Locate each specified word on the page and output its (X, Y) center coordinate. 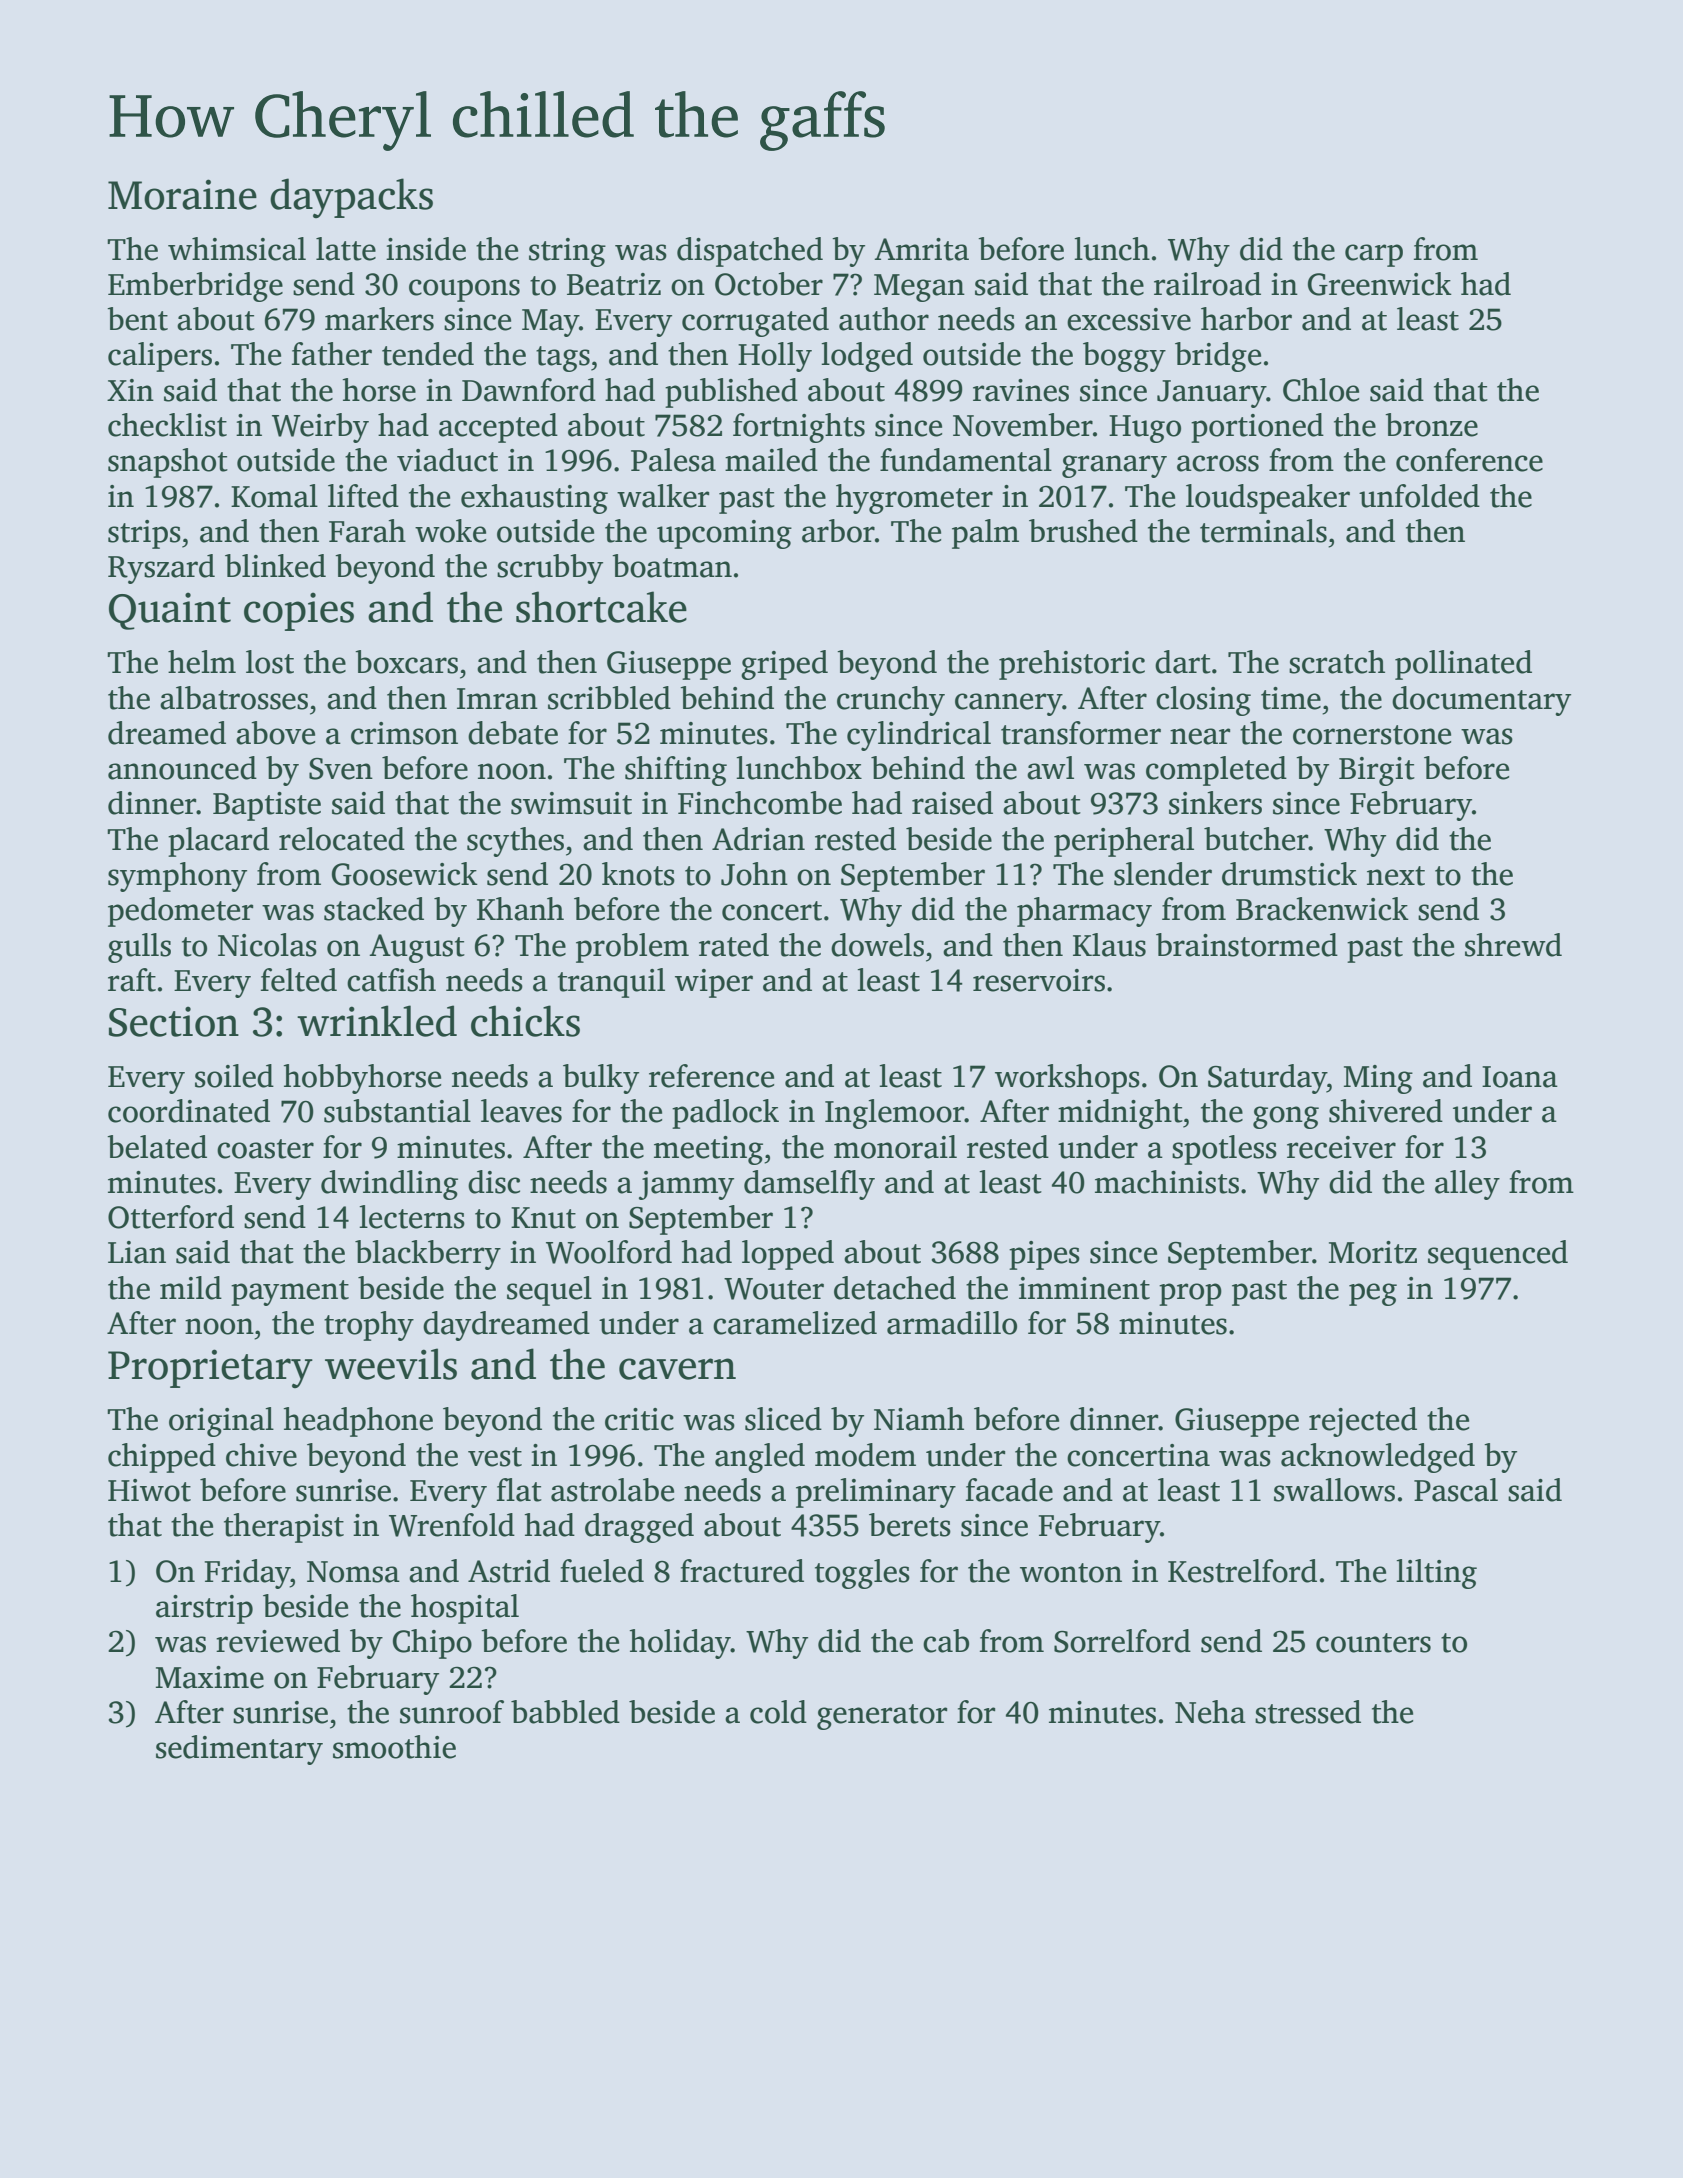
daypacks (351, 198)
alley (1467, 1185)
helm (202, 662)
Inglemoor (895, 1114)
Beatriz (614, 284)
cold (778, 1712)
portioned (1257, 428)
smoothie (394, 1747)
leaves (521, 1111)
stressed (1308, 1712)
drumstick (1289, 874)
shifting (676, 771)
